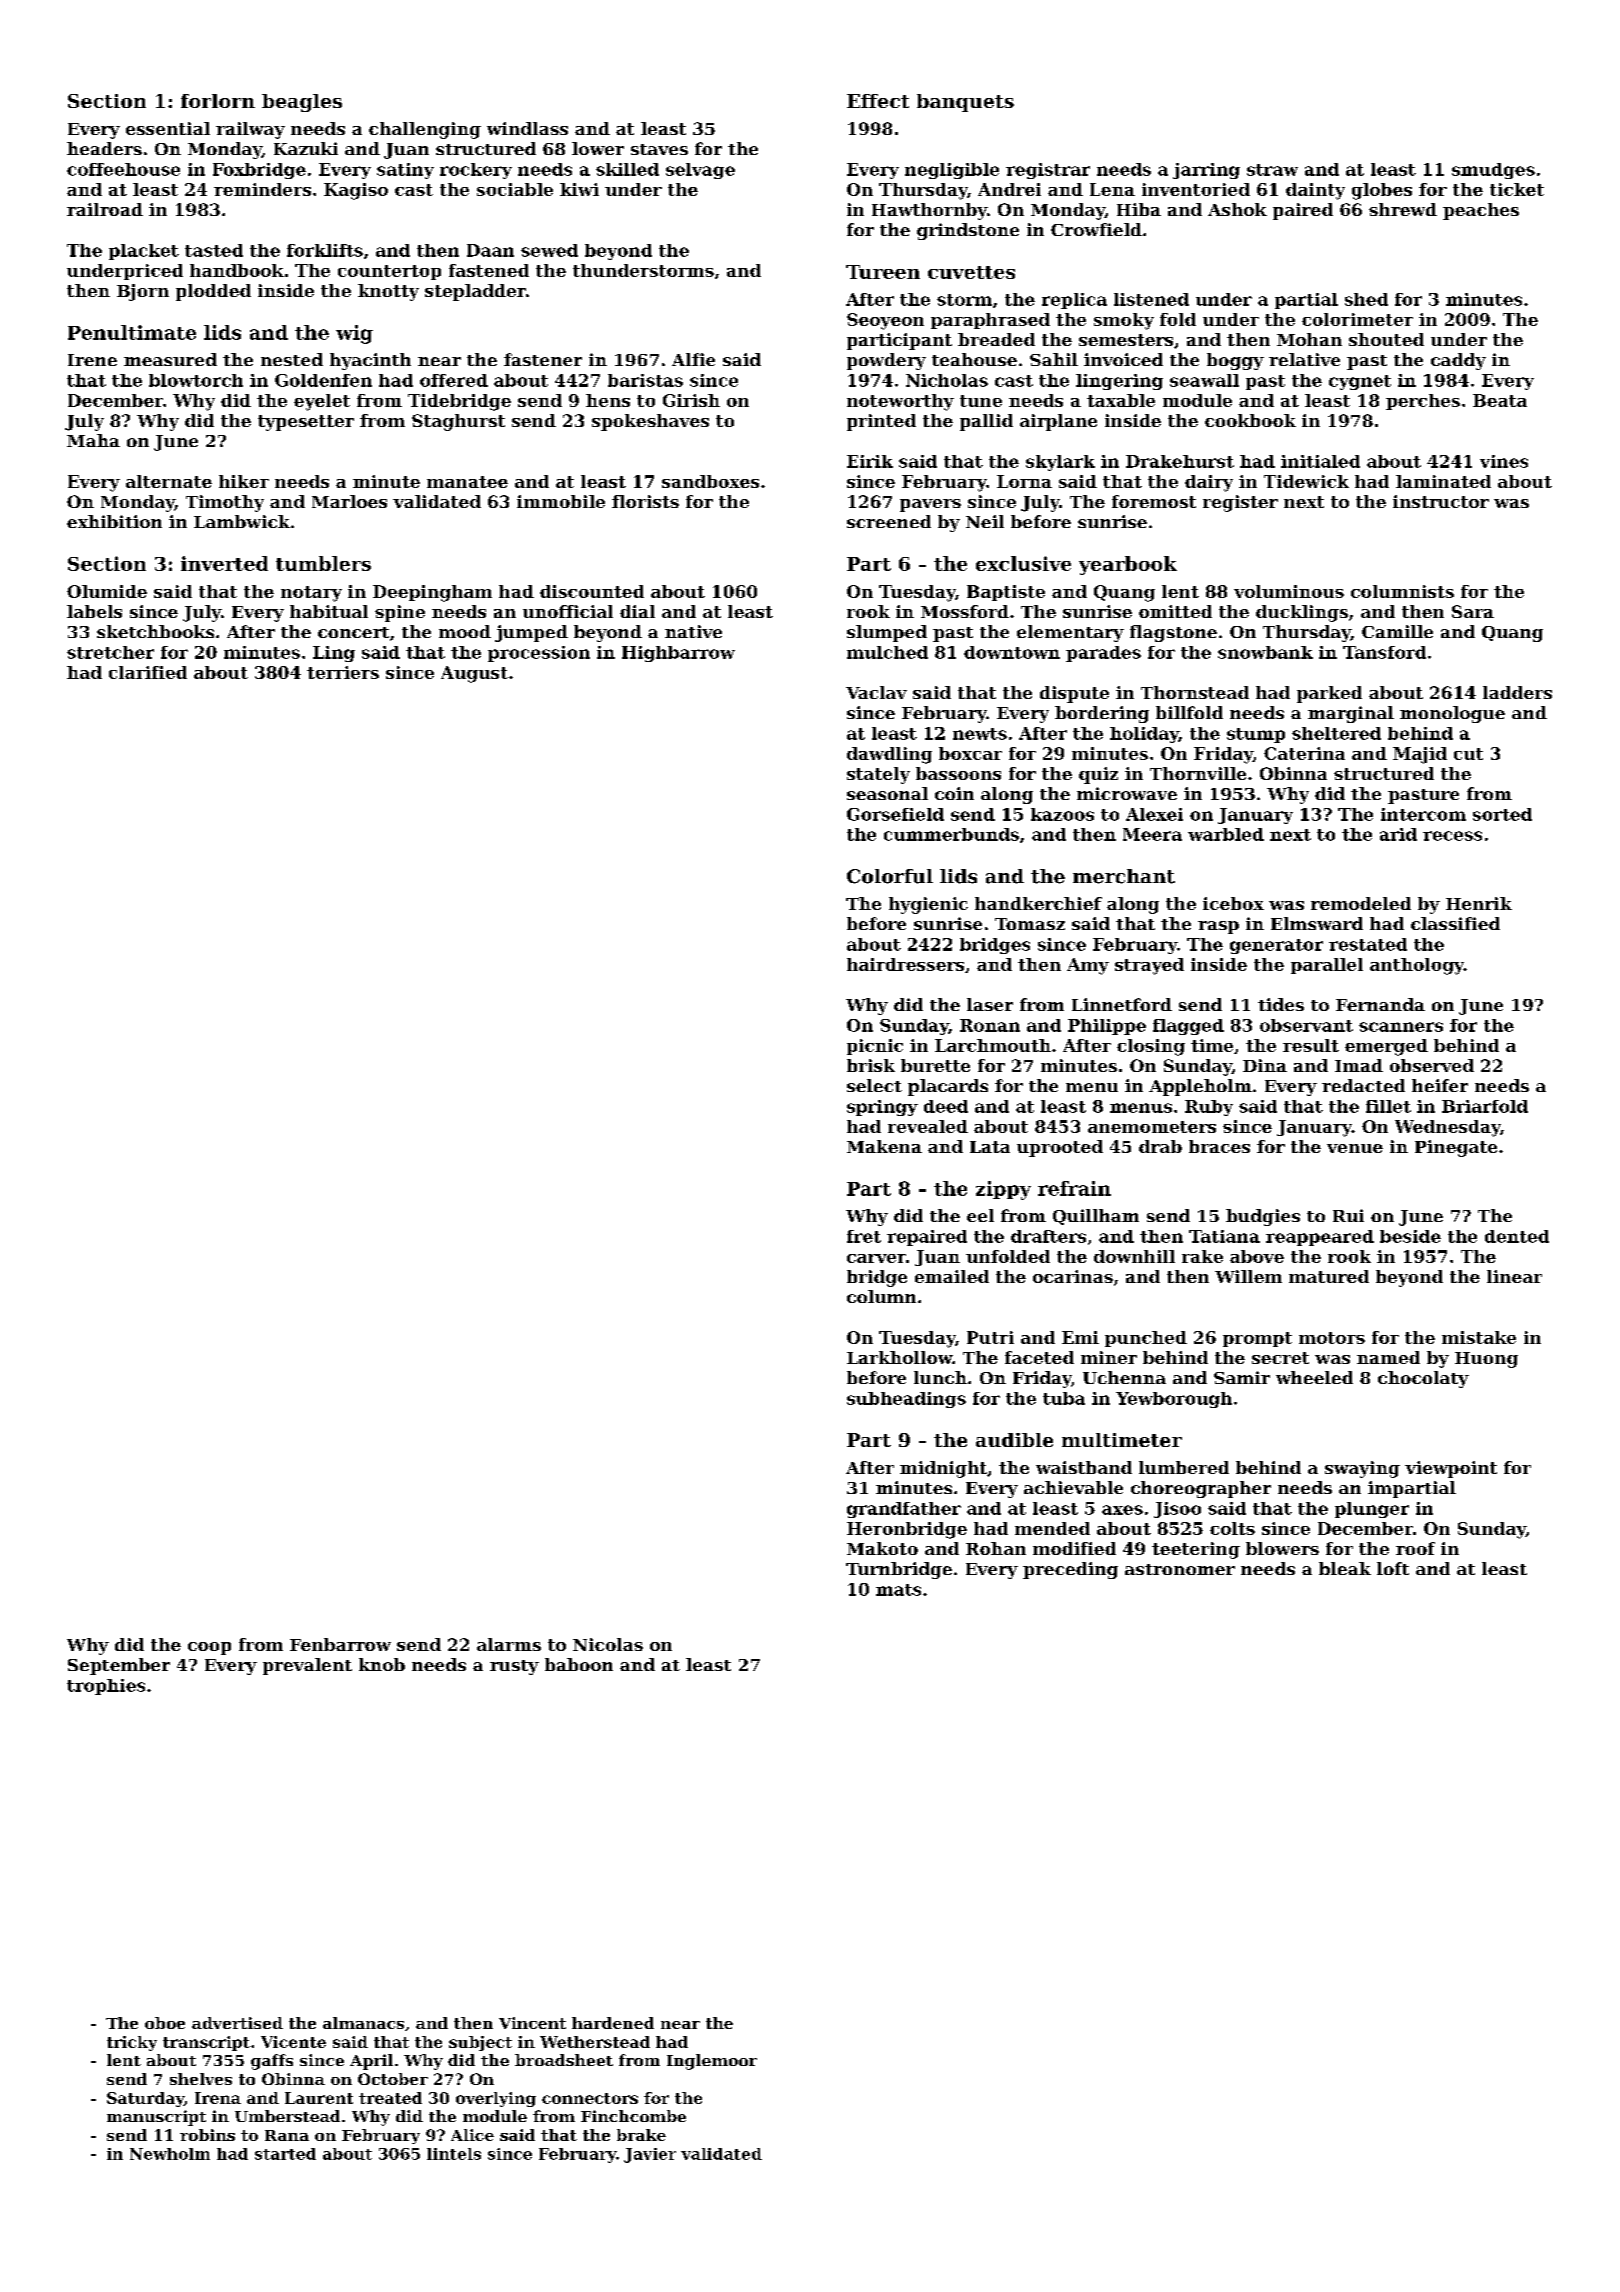  I want to click on selvage, so click(700, 171).
